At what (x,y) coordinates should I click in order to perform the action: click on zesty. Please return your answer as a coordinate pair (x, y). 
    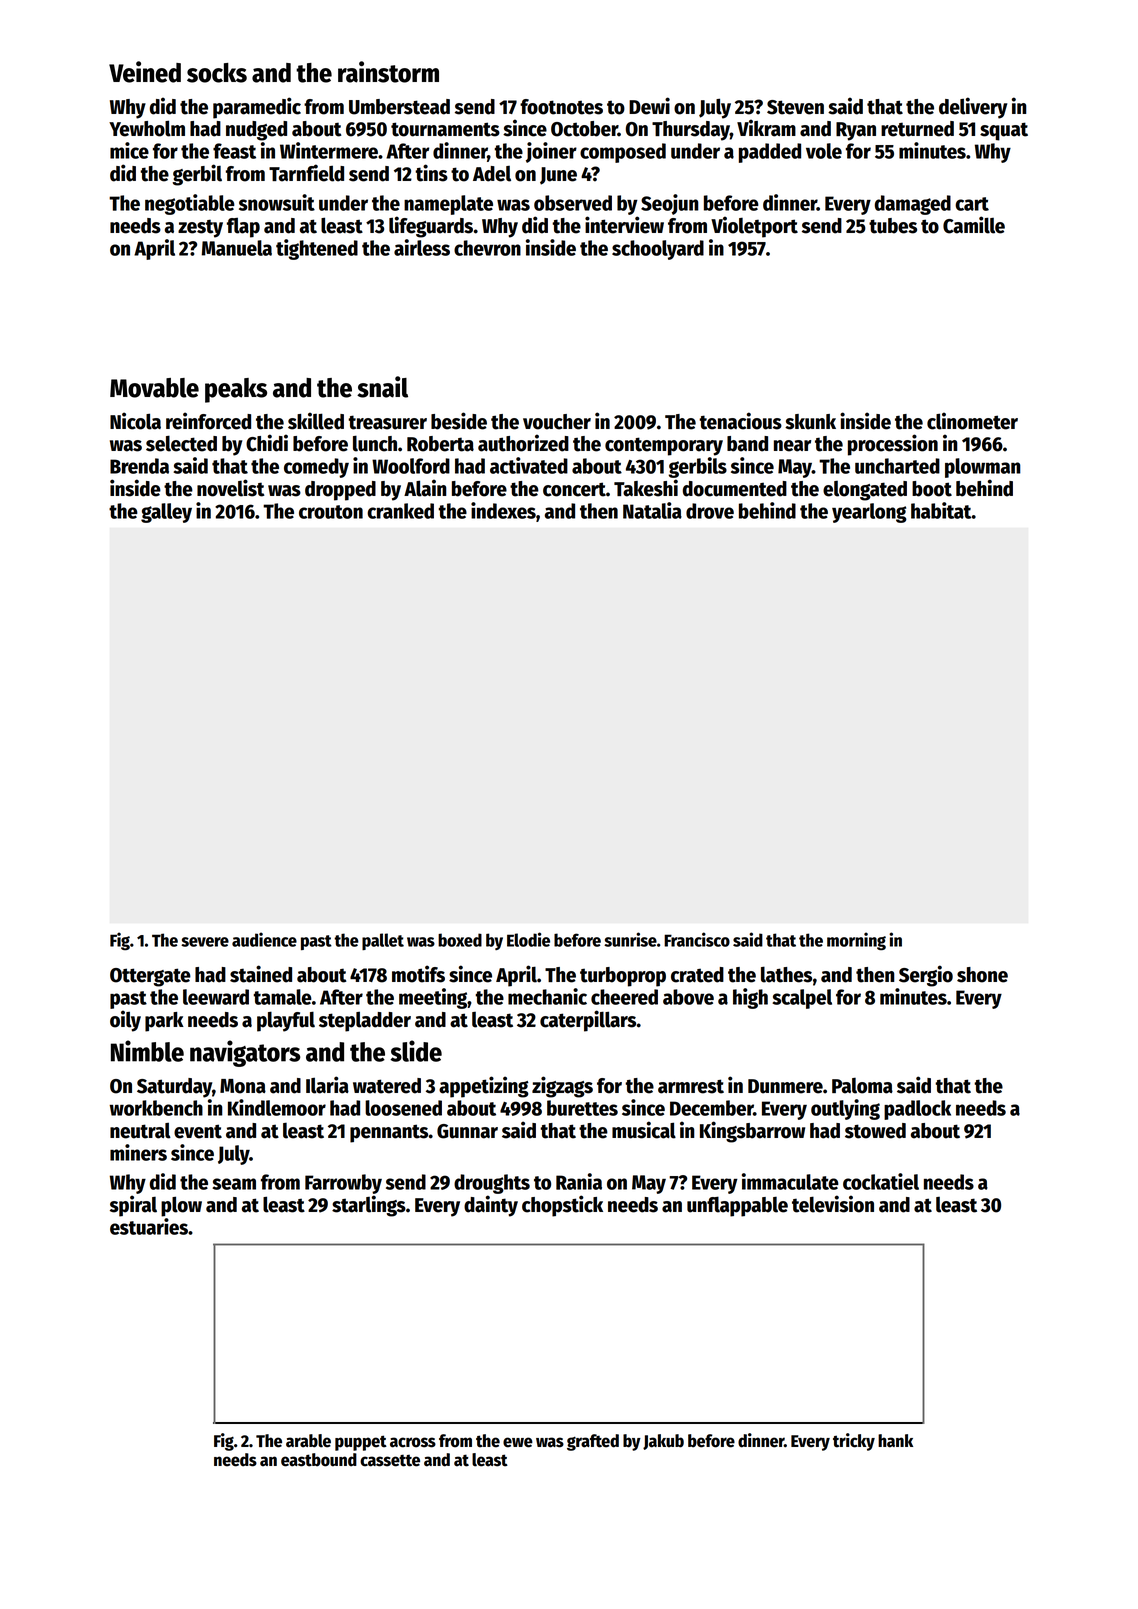
    Looking at the image, I should click on (200, 228).
